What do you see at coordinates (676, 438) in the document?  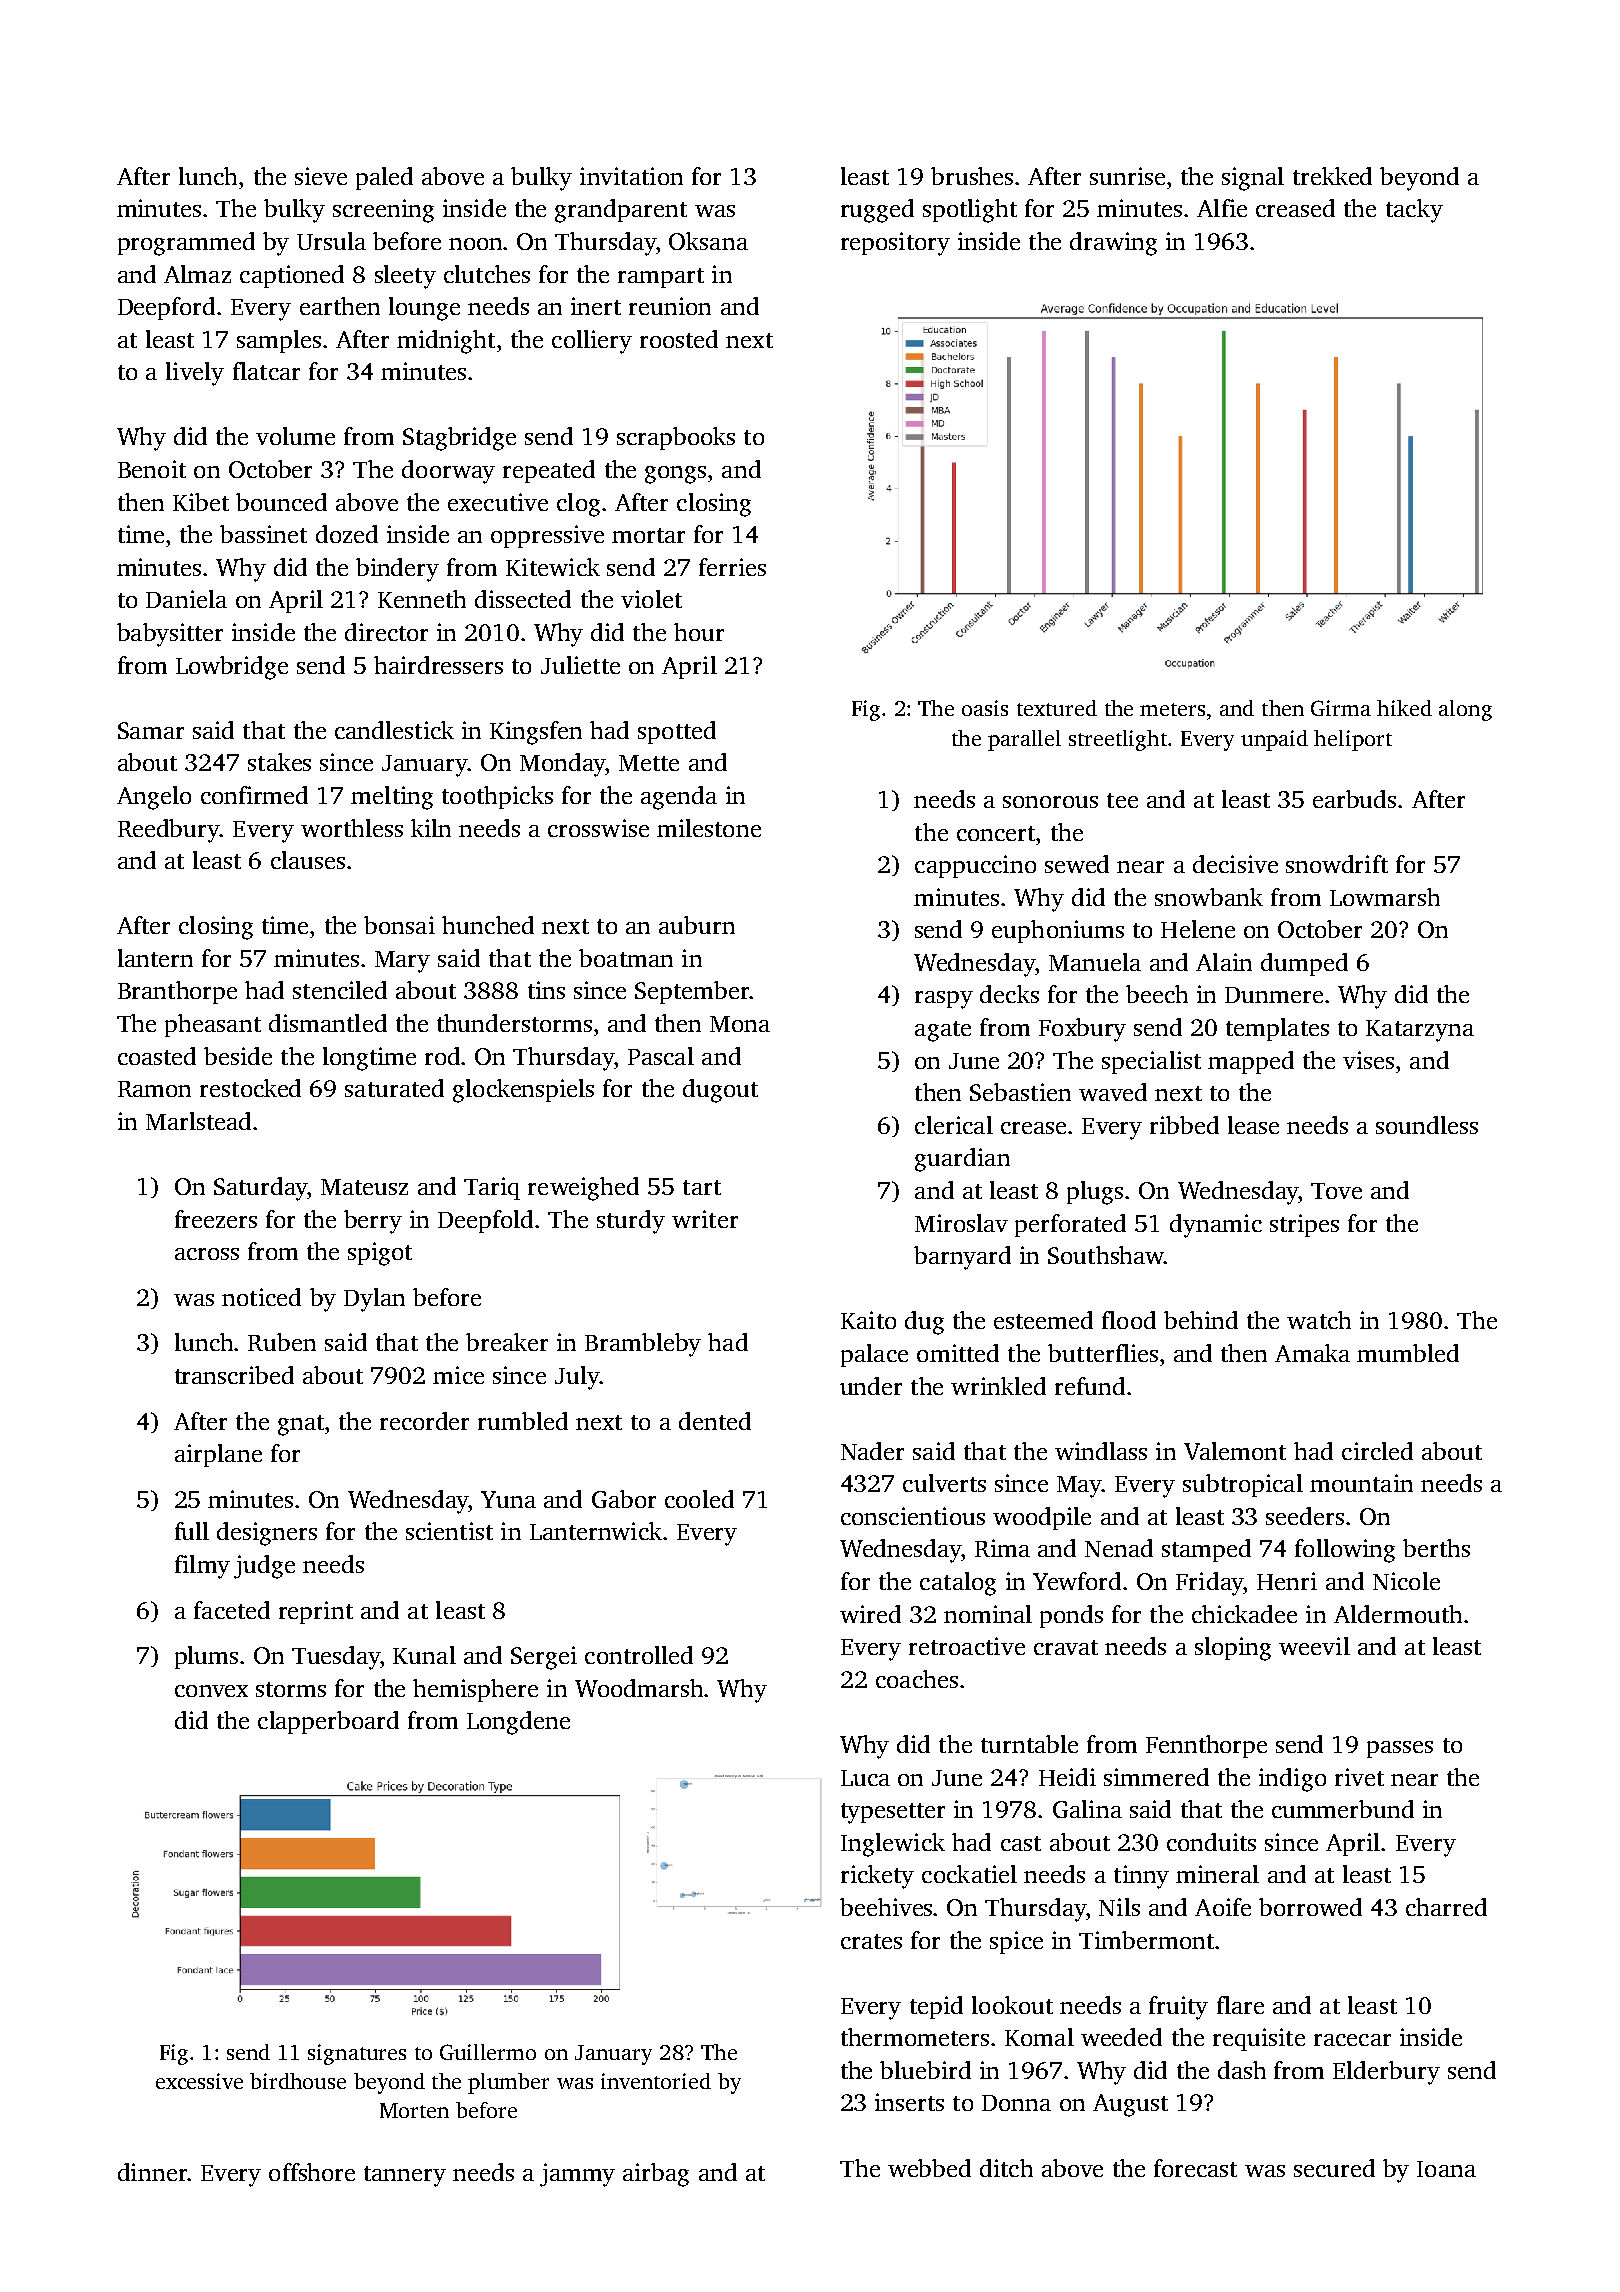 I see `scrapbooks` at bounding box center [676, 438].
